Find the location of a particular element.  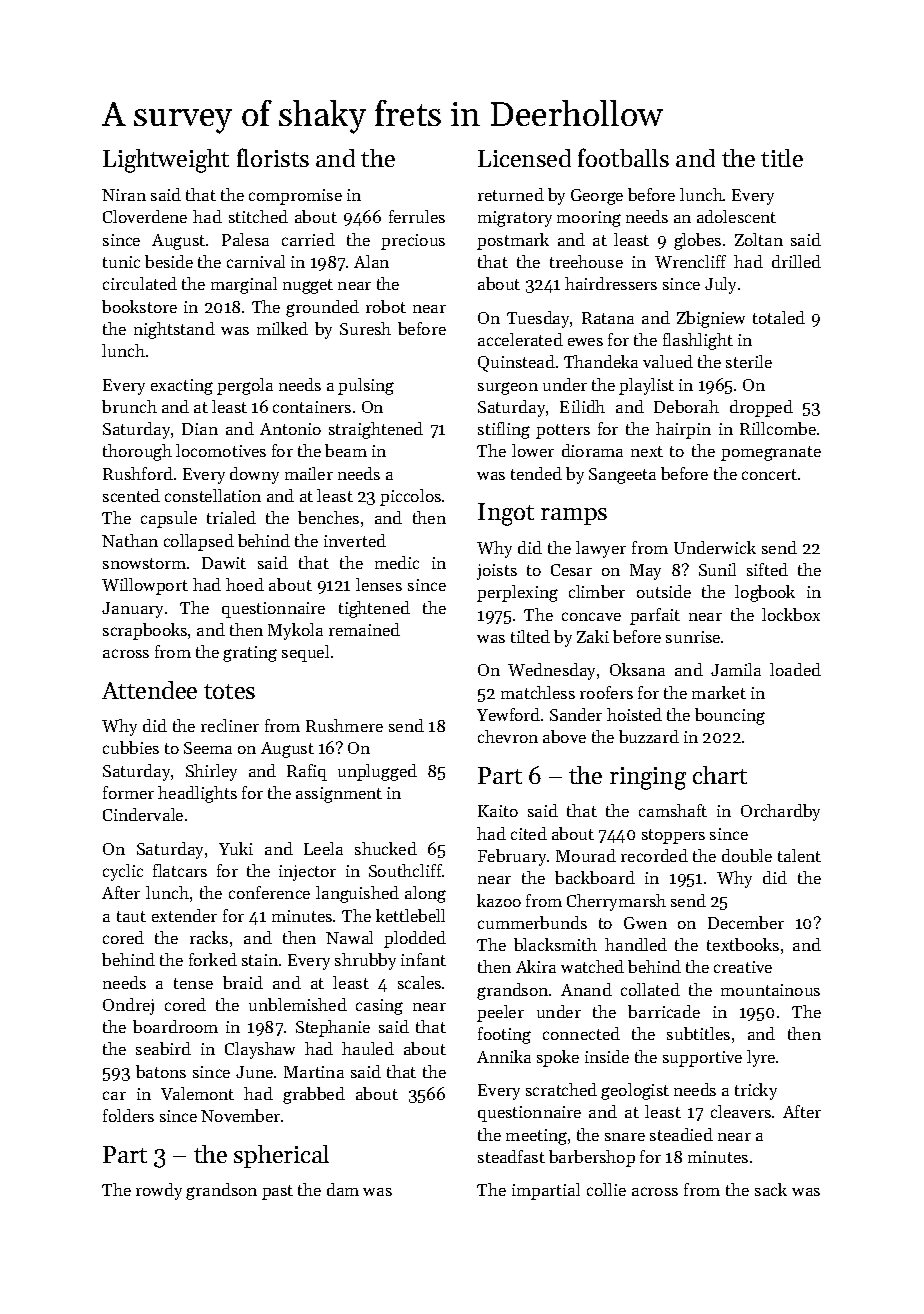

postmark is located at coordinates (513, 241).
